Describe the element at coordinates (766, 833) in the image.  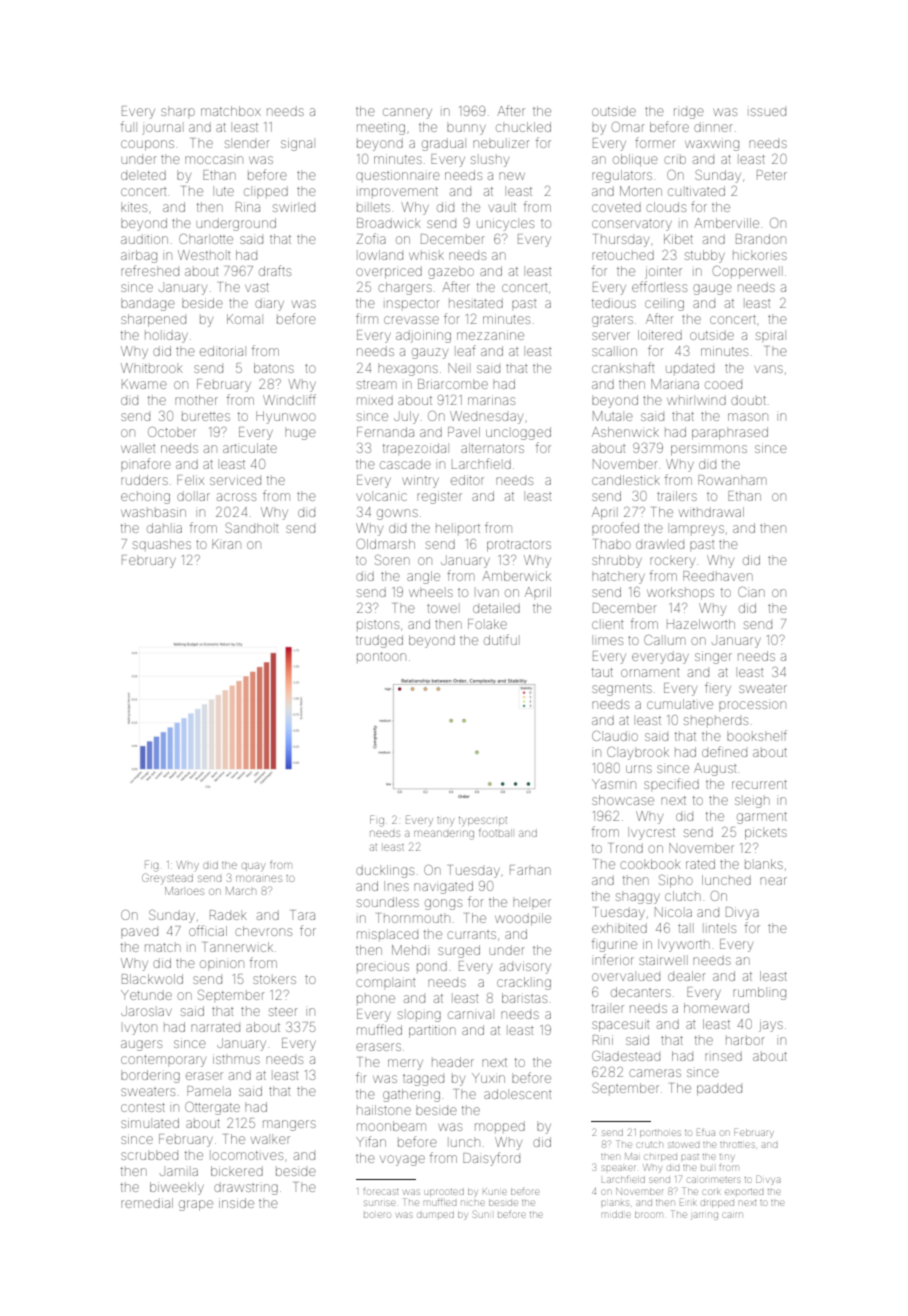
I see `pickets` at that location.
